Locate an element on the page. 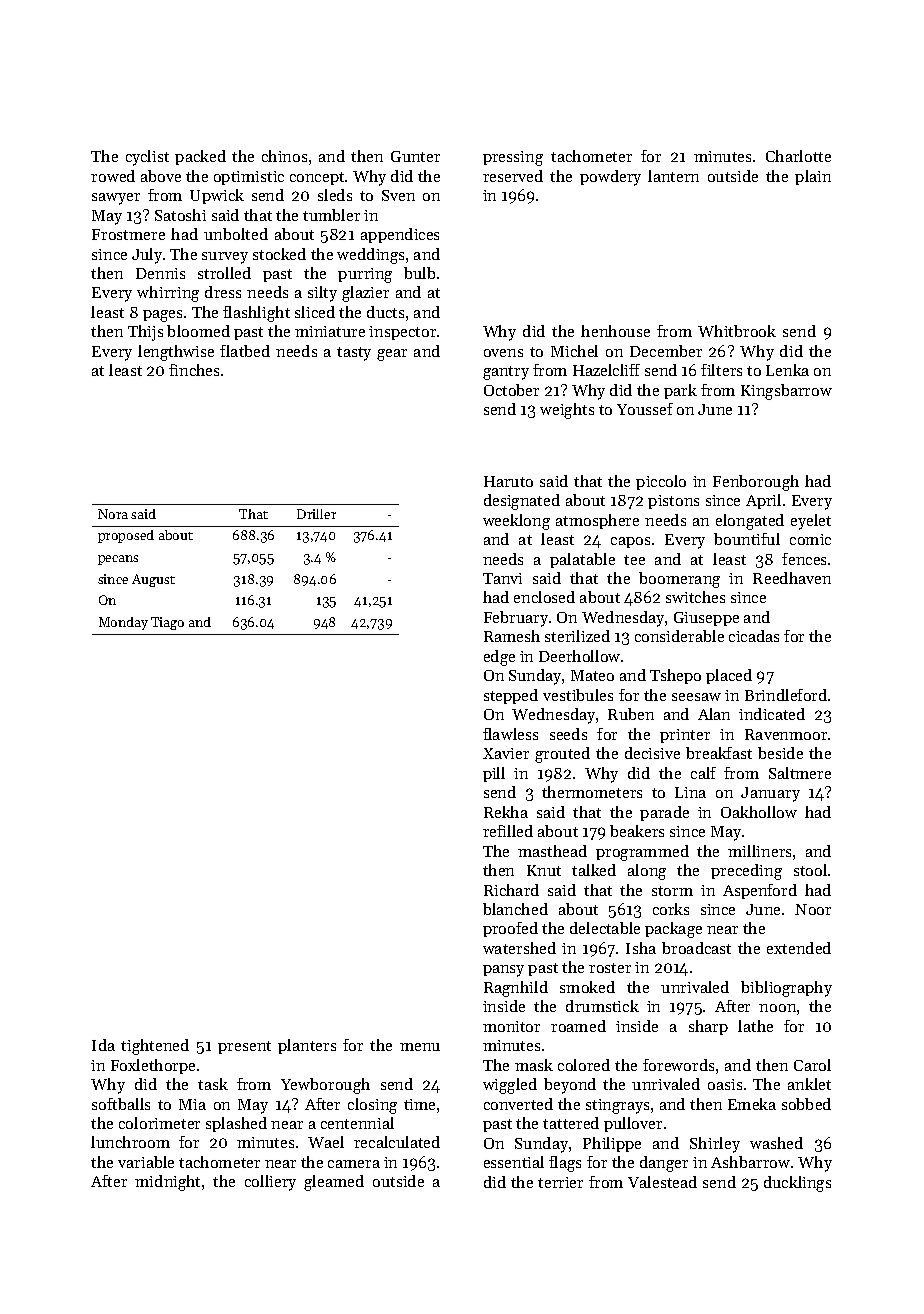 Image resolution: width=924 pixels, height=1314 pixels. elongated is located at coordinates (750, 522).
